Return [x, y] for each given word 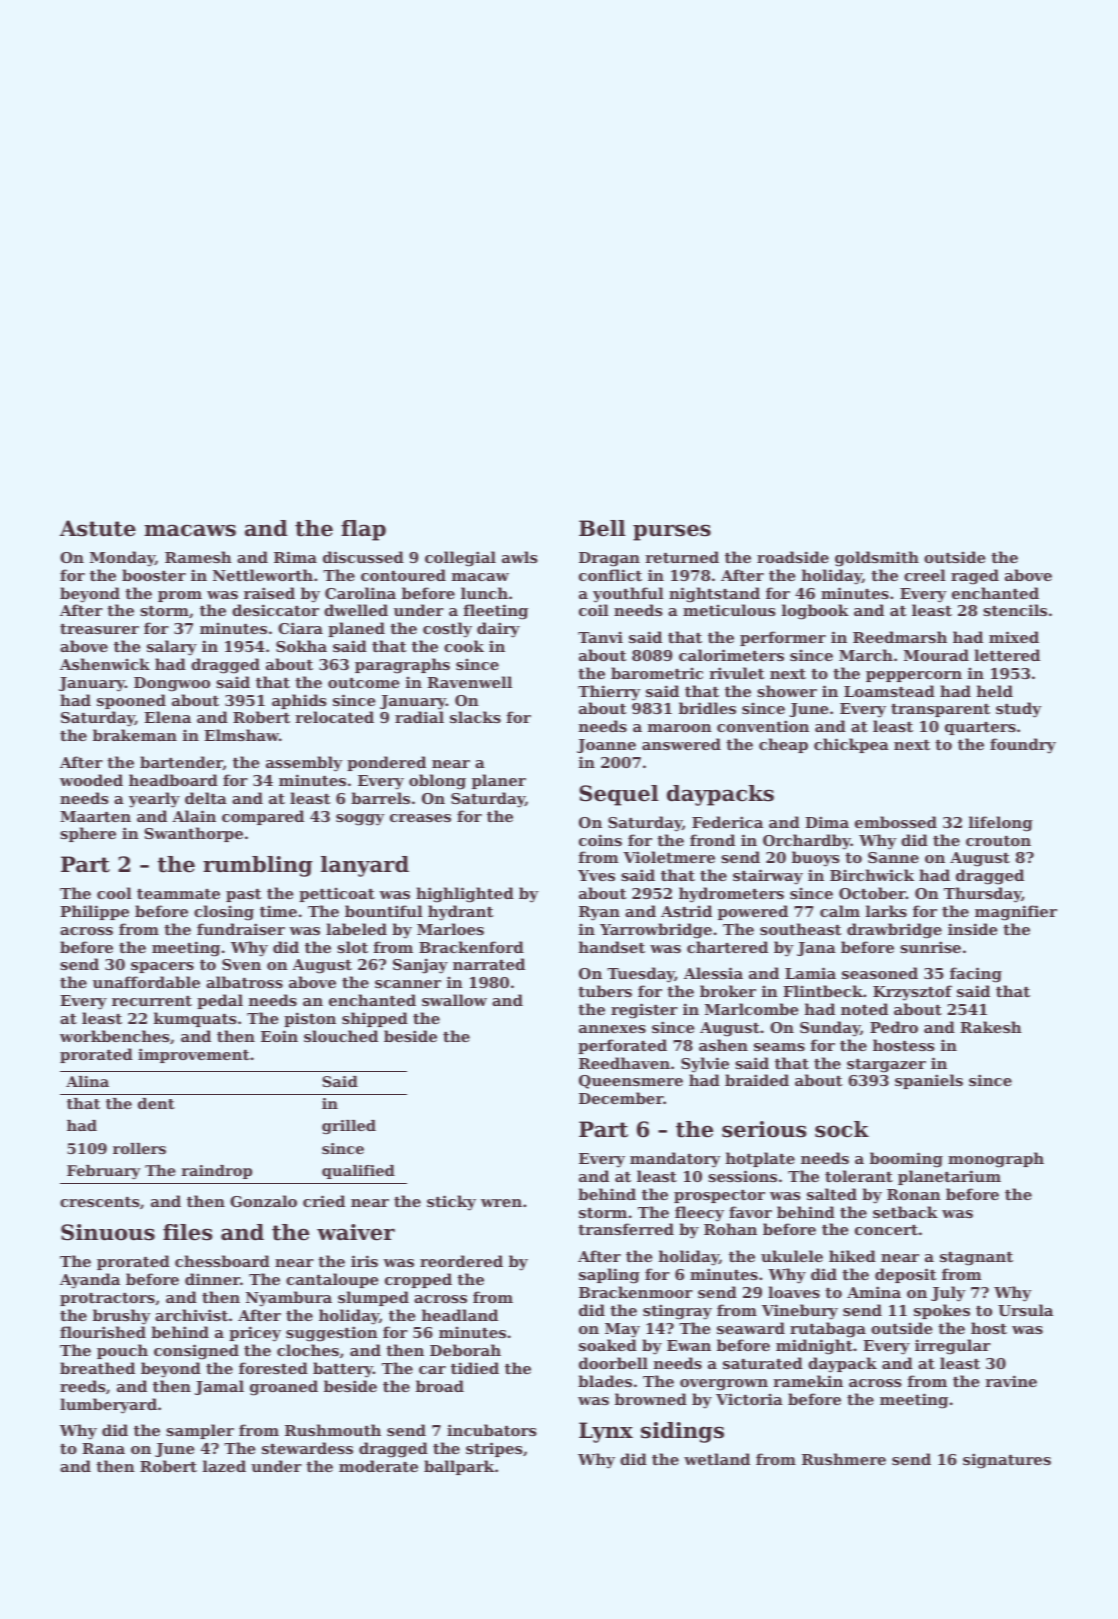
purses [672, 532]
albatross [244, 982]
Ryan [599, 913]
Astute [98, 528]
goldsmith [877, 559]
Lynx [606, 1432]
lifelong [1001, 824]
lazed [224, 1466]
